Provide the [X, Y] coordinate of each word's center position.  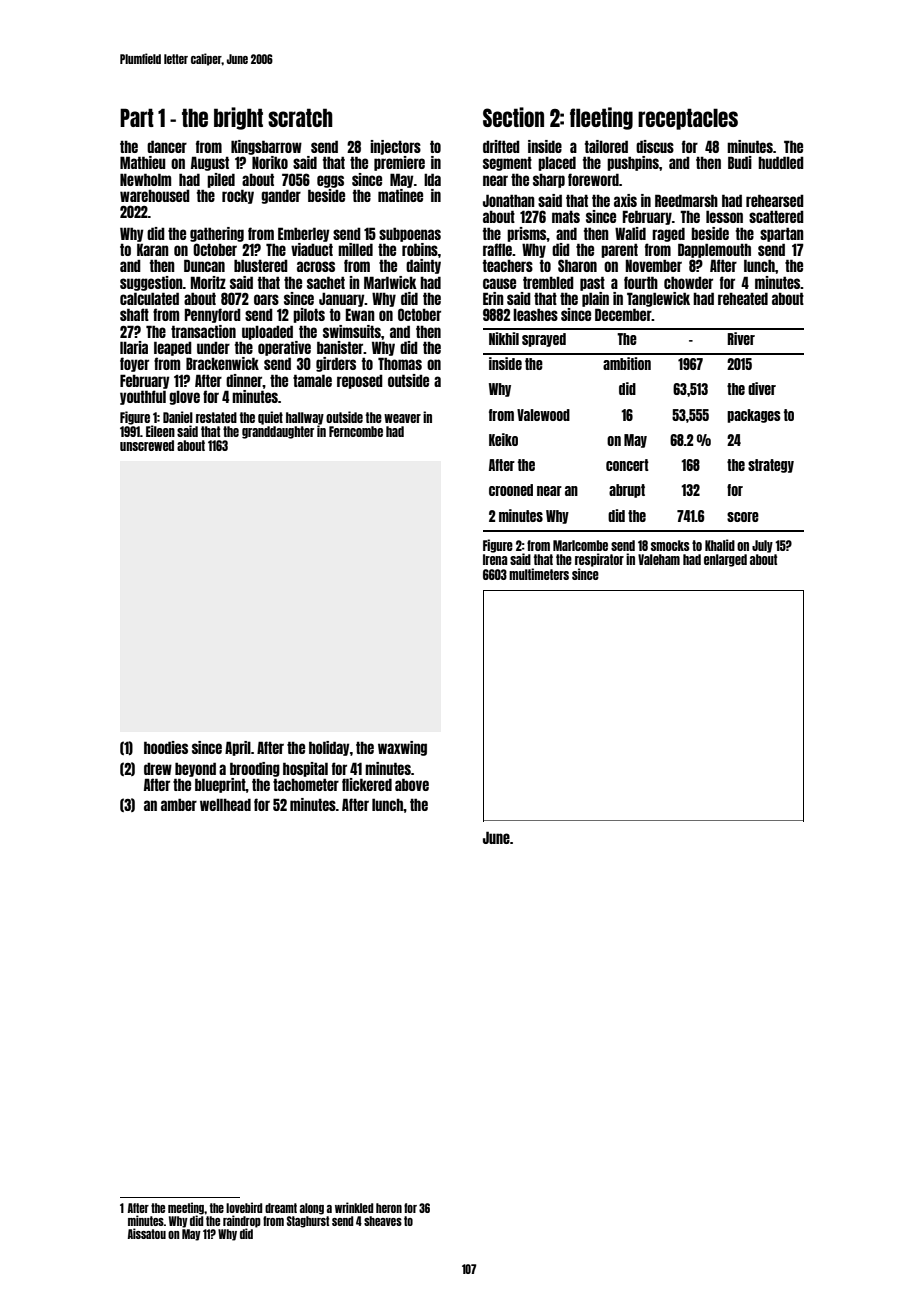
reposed [360, 381]
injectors [395, 147]
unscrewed [147, 445]
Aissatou [147, 1233]
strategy [771, 466]
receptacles [688, 119]
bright [238, 118]
